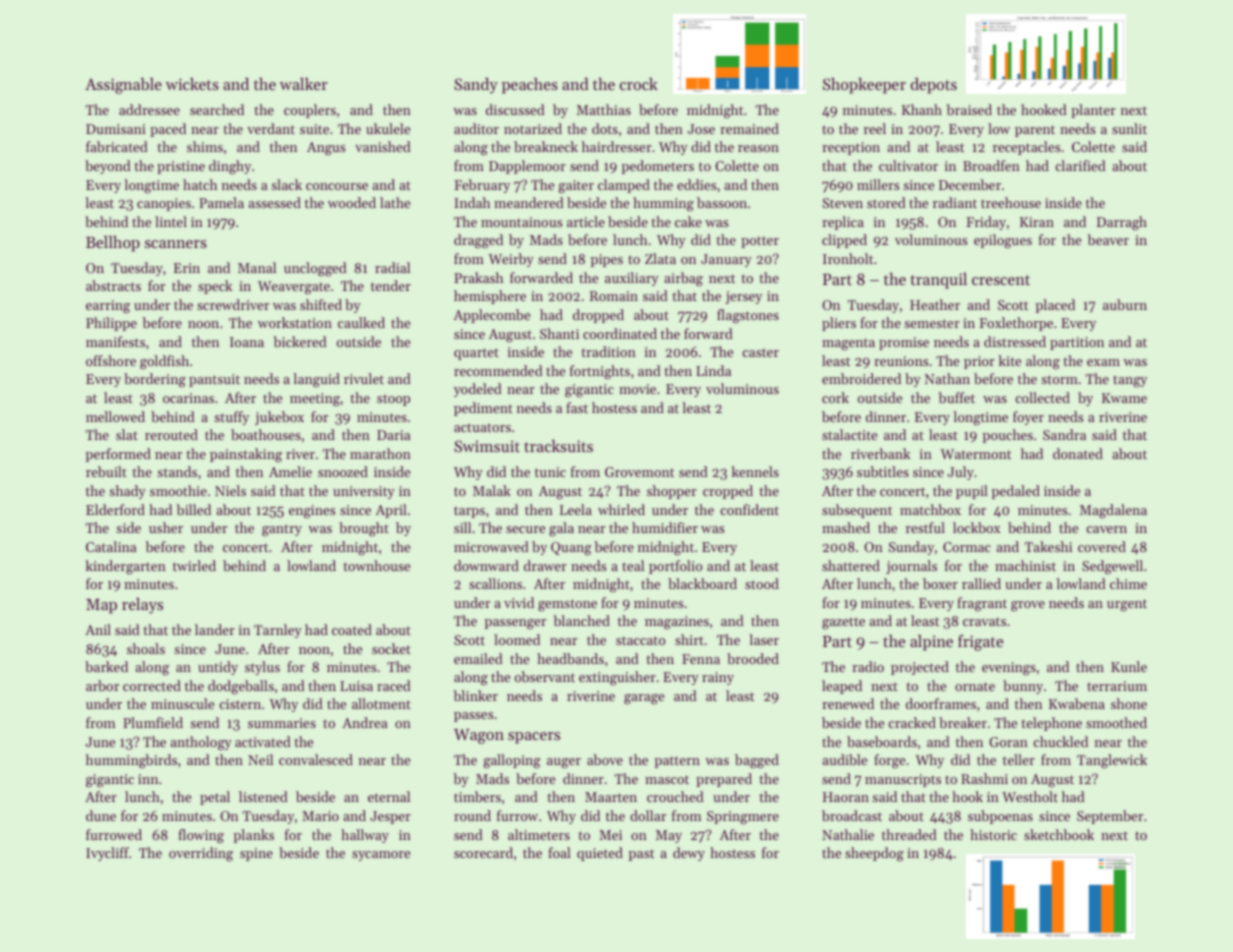  What do you see at coordinates (201, 854) in the screenshot?
I see `overriding` at bounding box center [201, 854].
